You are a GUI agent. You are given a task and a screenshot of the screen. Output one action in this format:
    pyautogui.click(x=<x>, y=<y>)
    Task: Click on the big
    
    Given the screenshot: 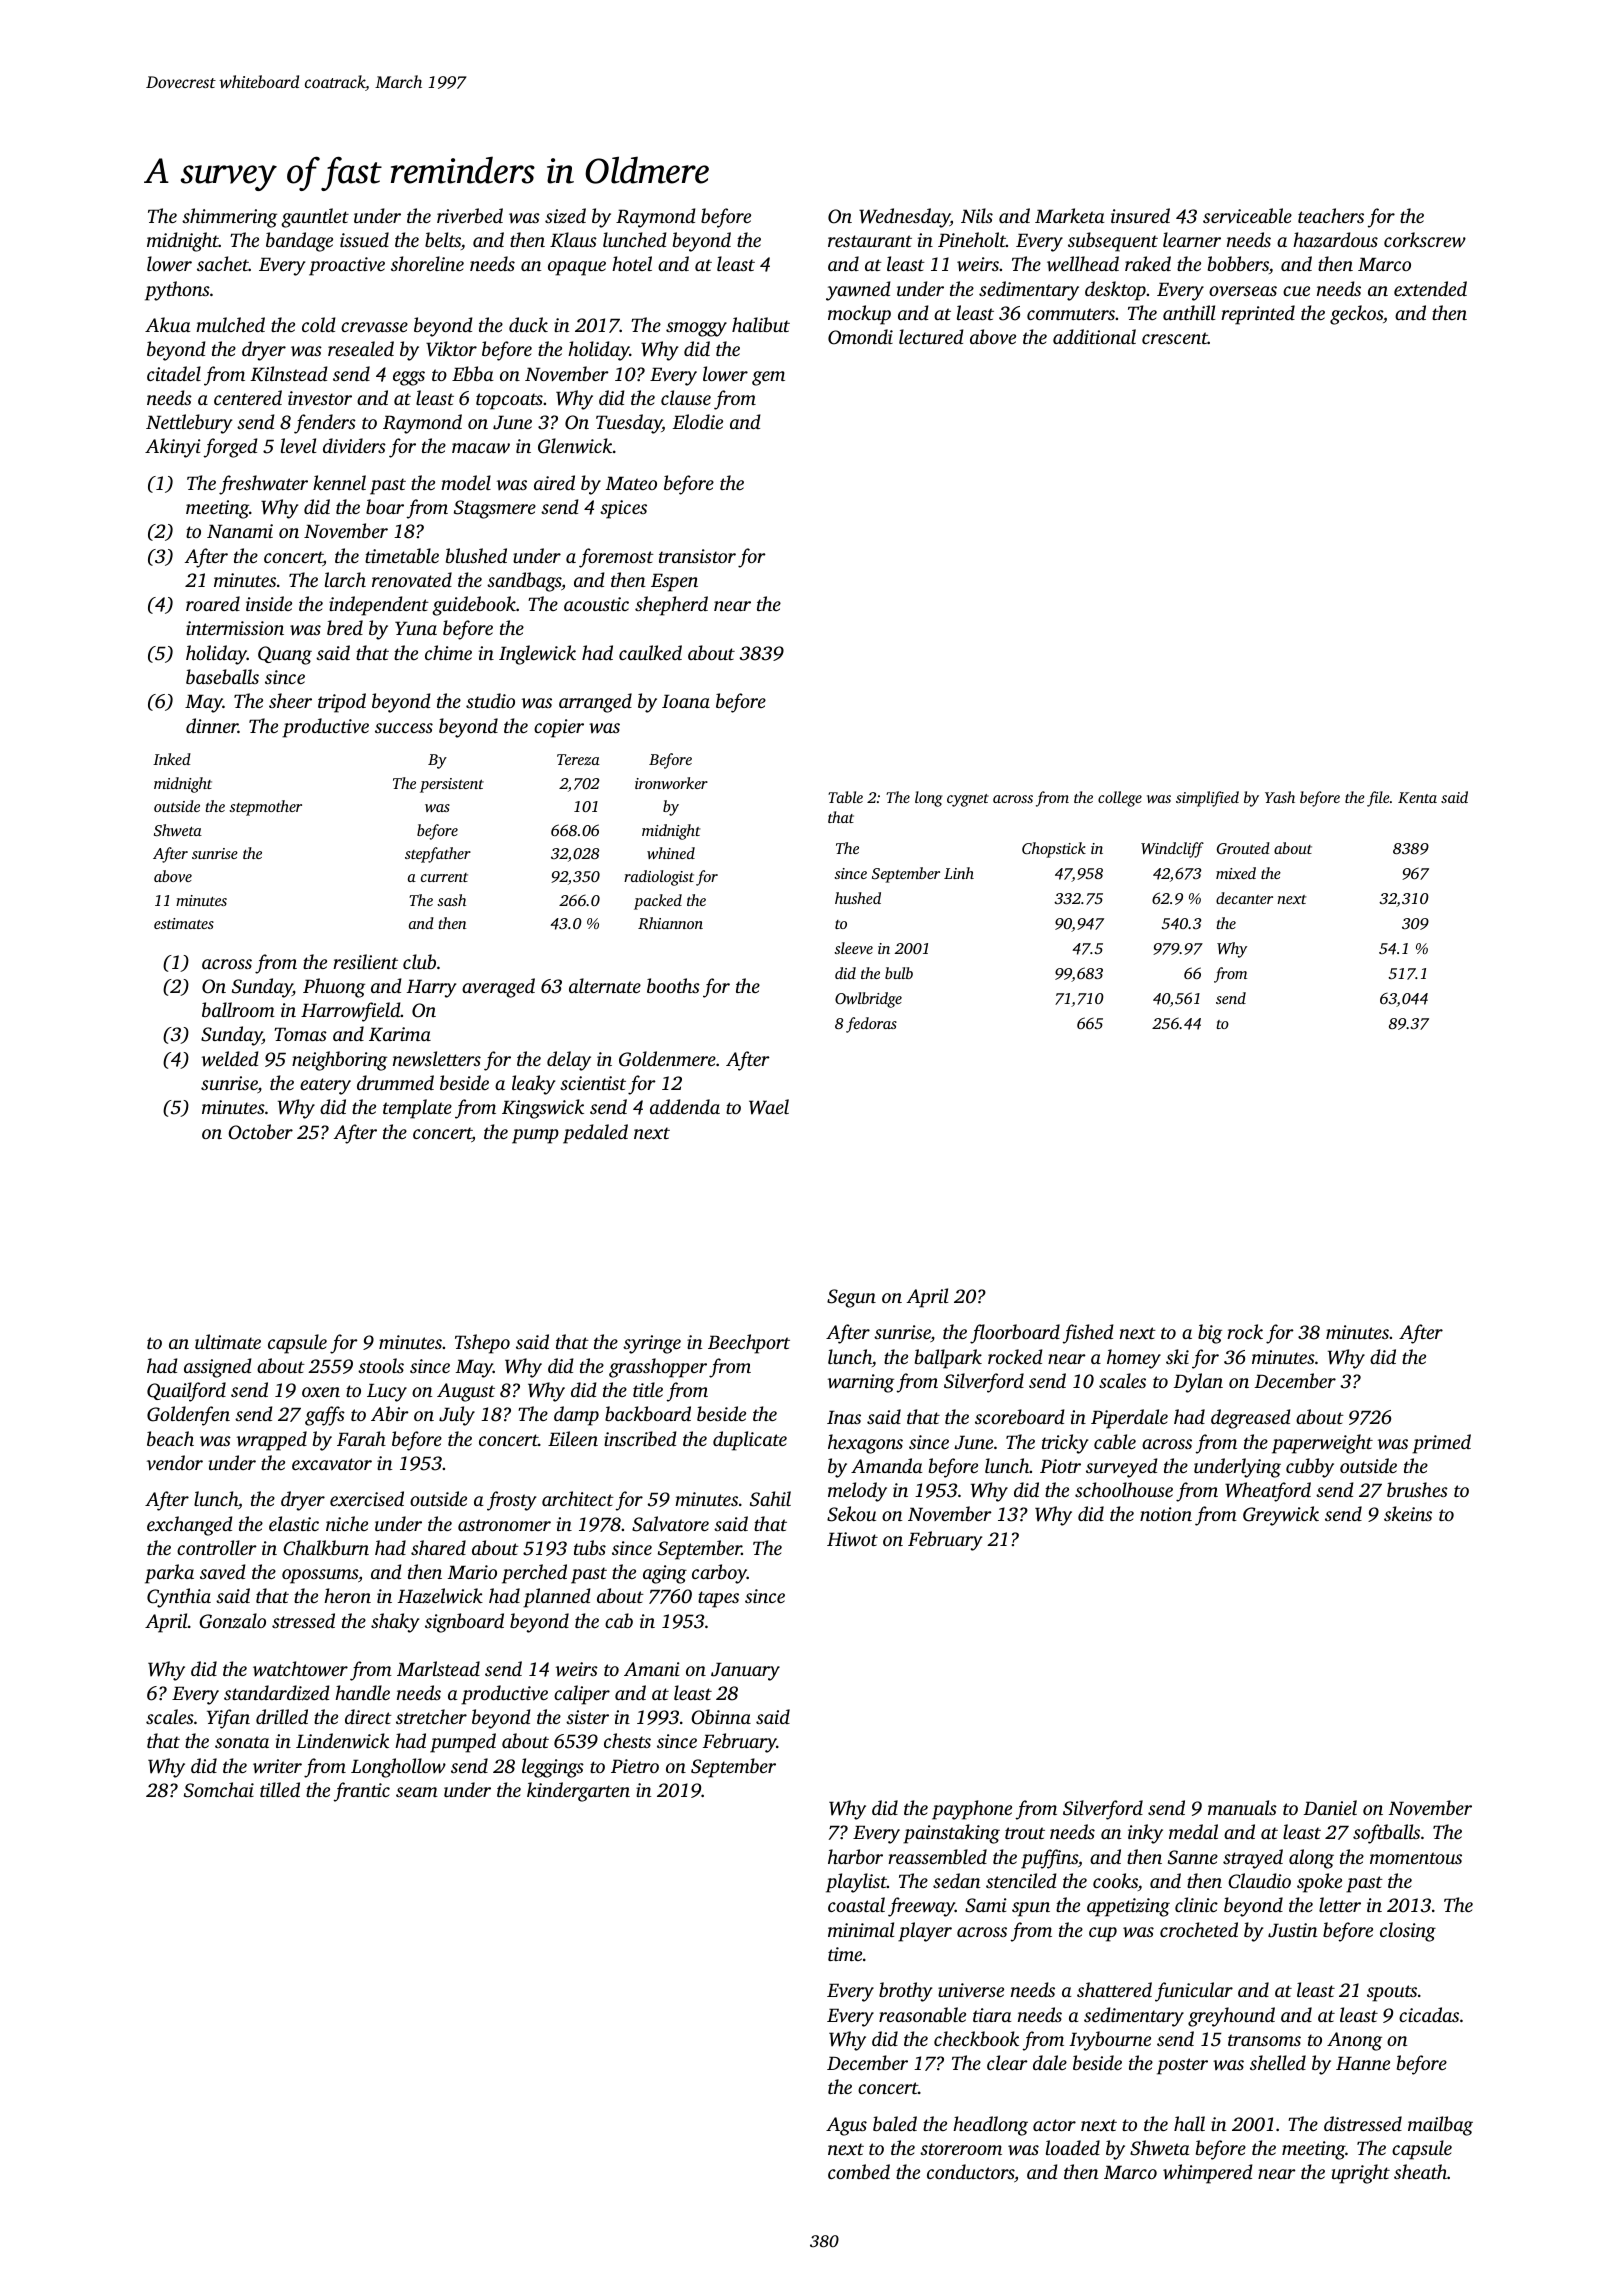 What is the action you would take?
    pyautogui.click(x=1210, y=1334)
